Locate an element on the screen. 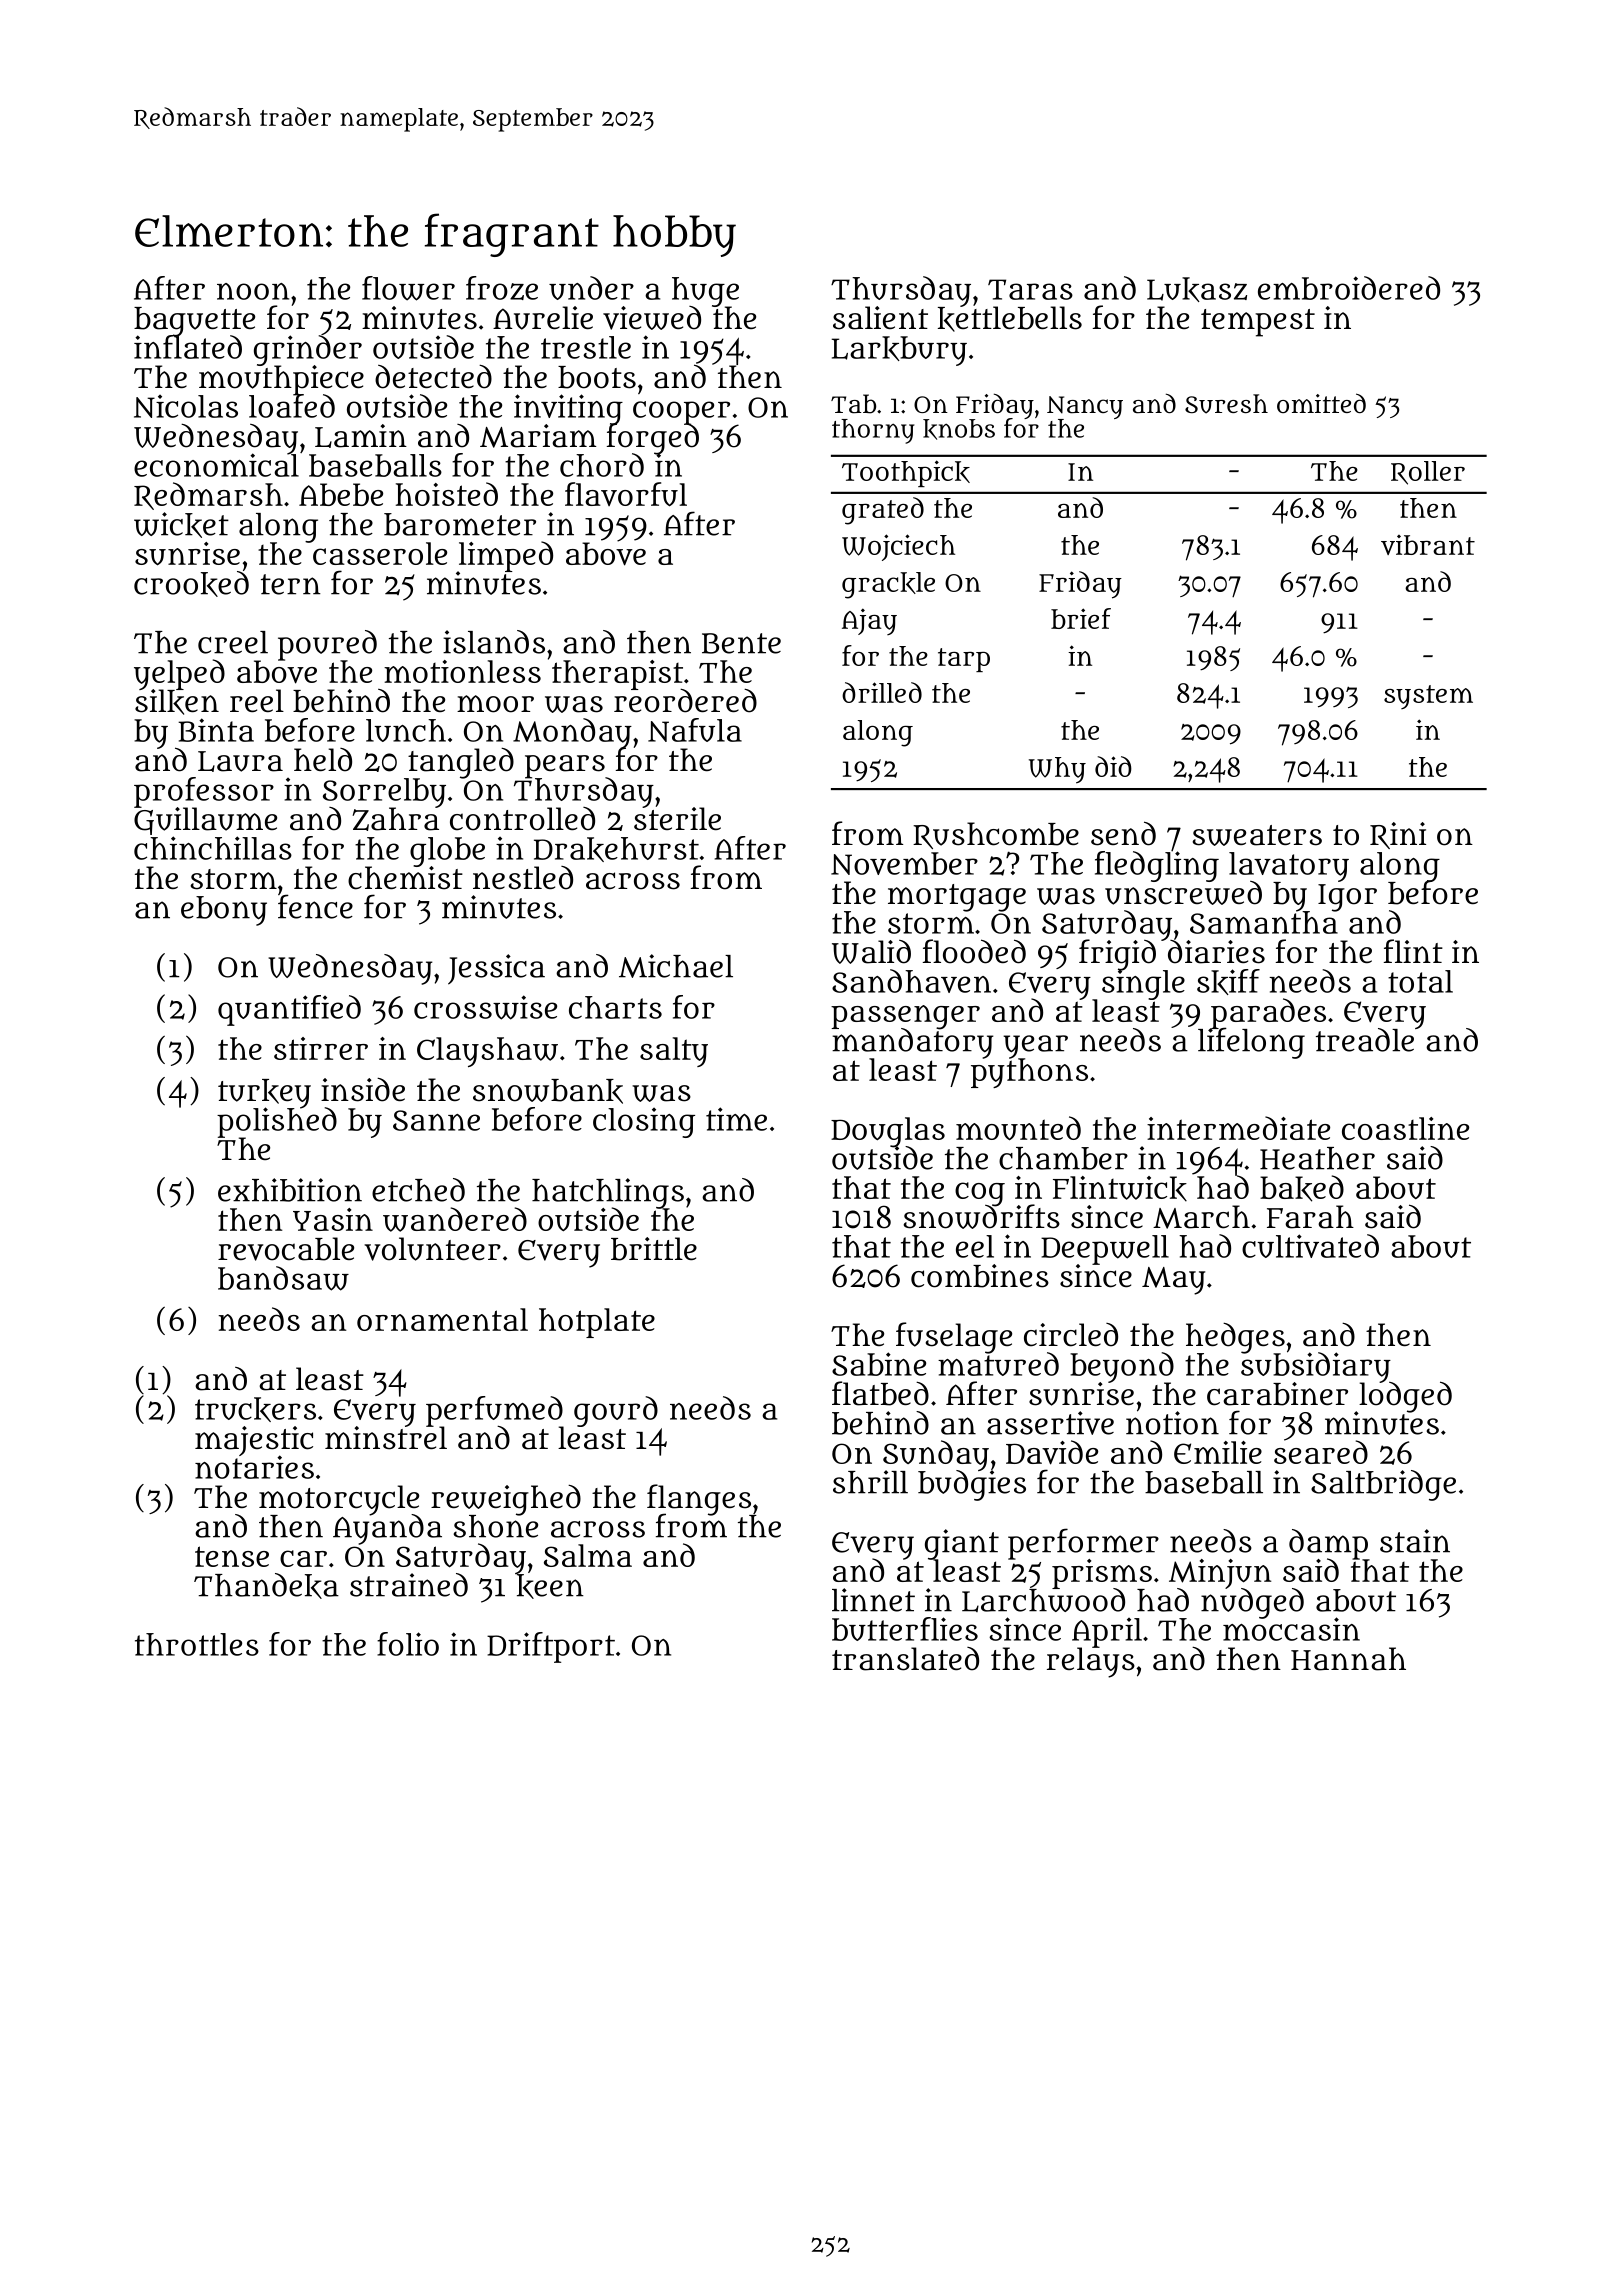  vibrant is located at coordinates (1428, 545).
